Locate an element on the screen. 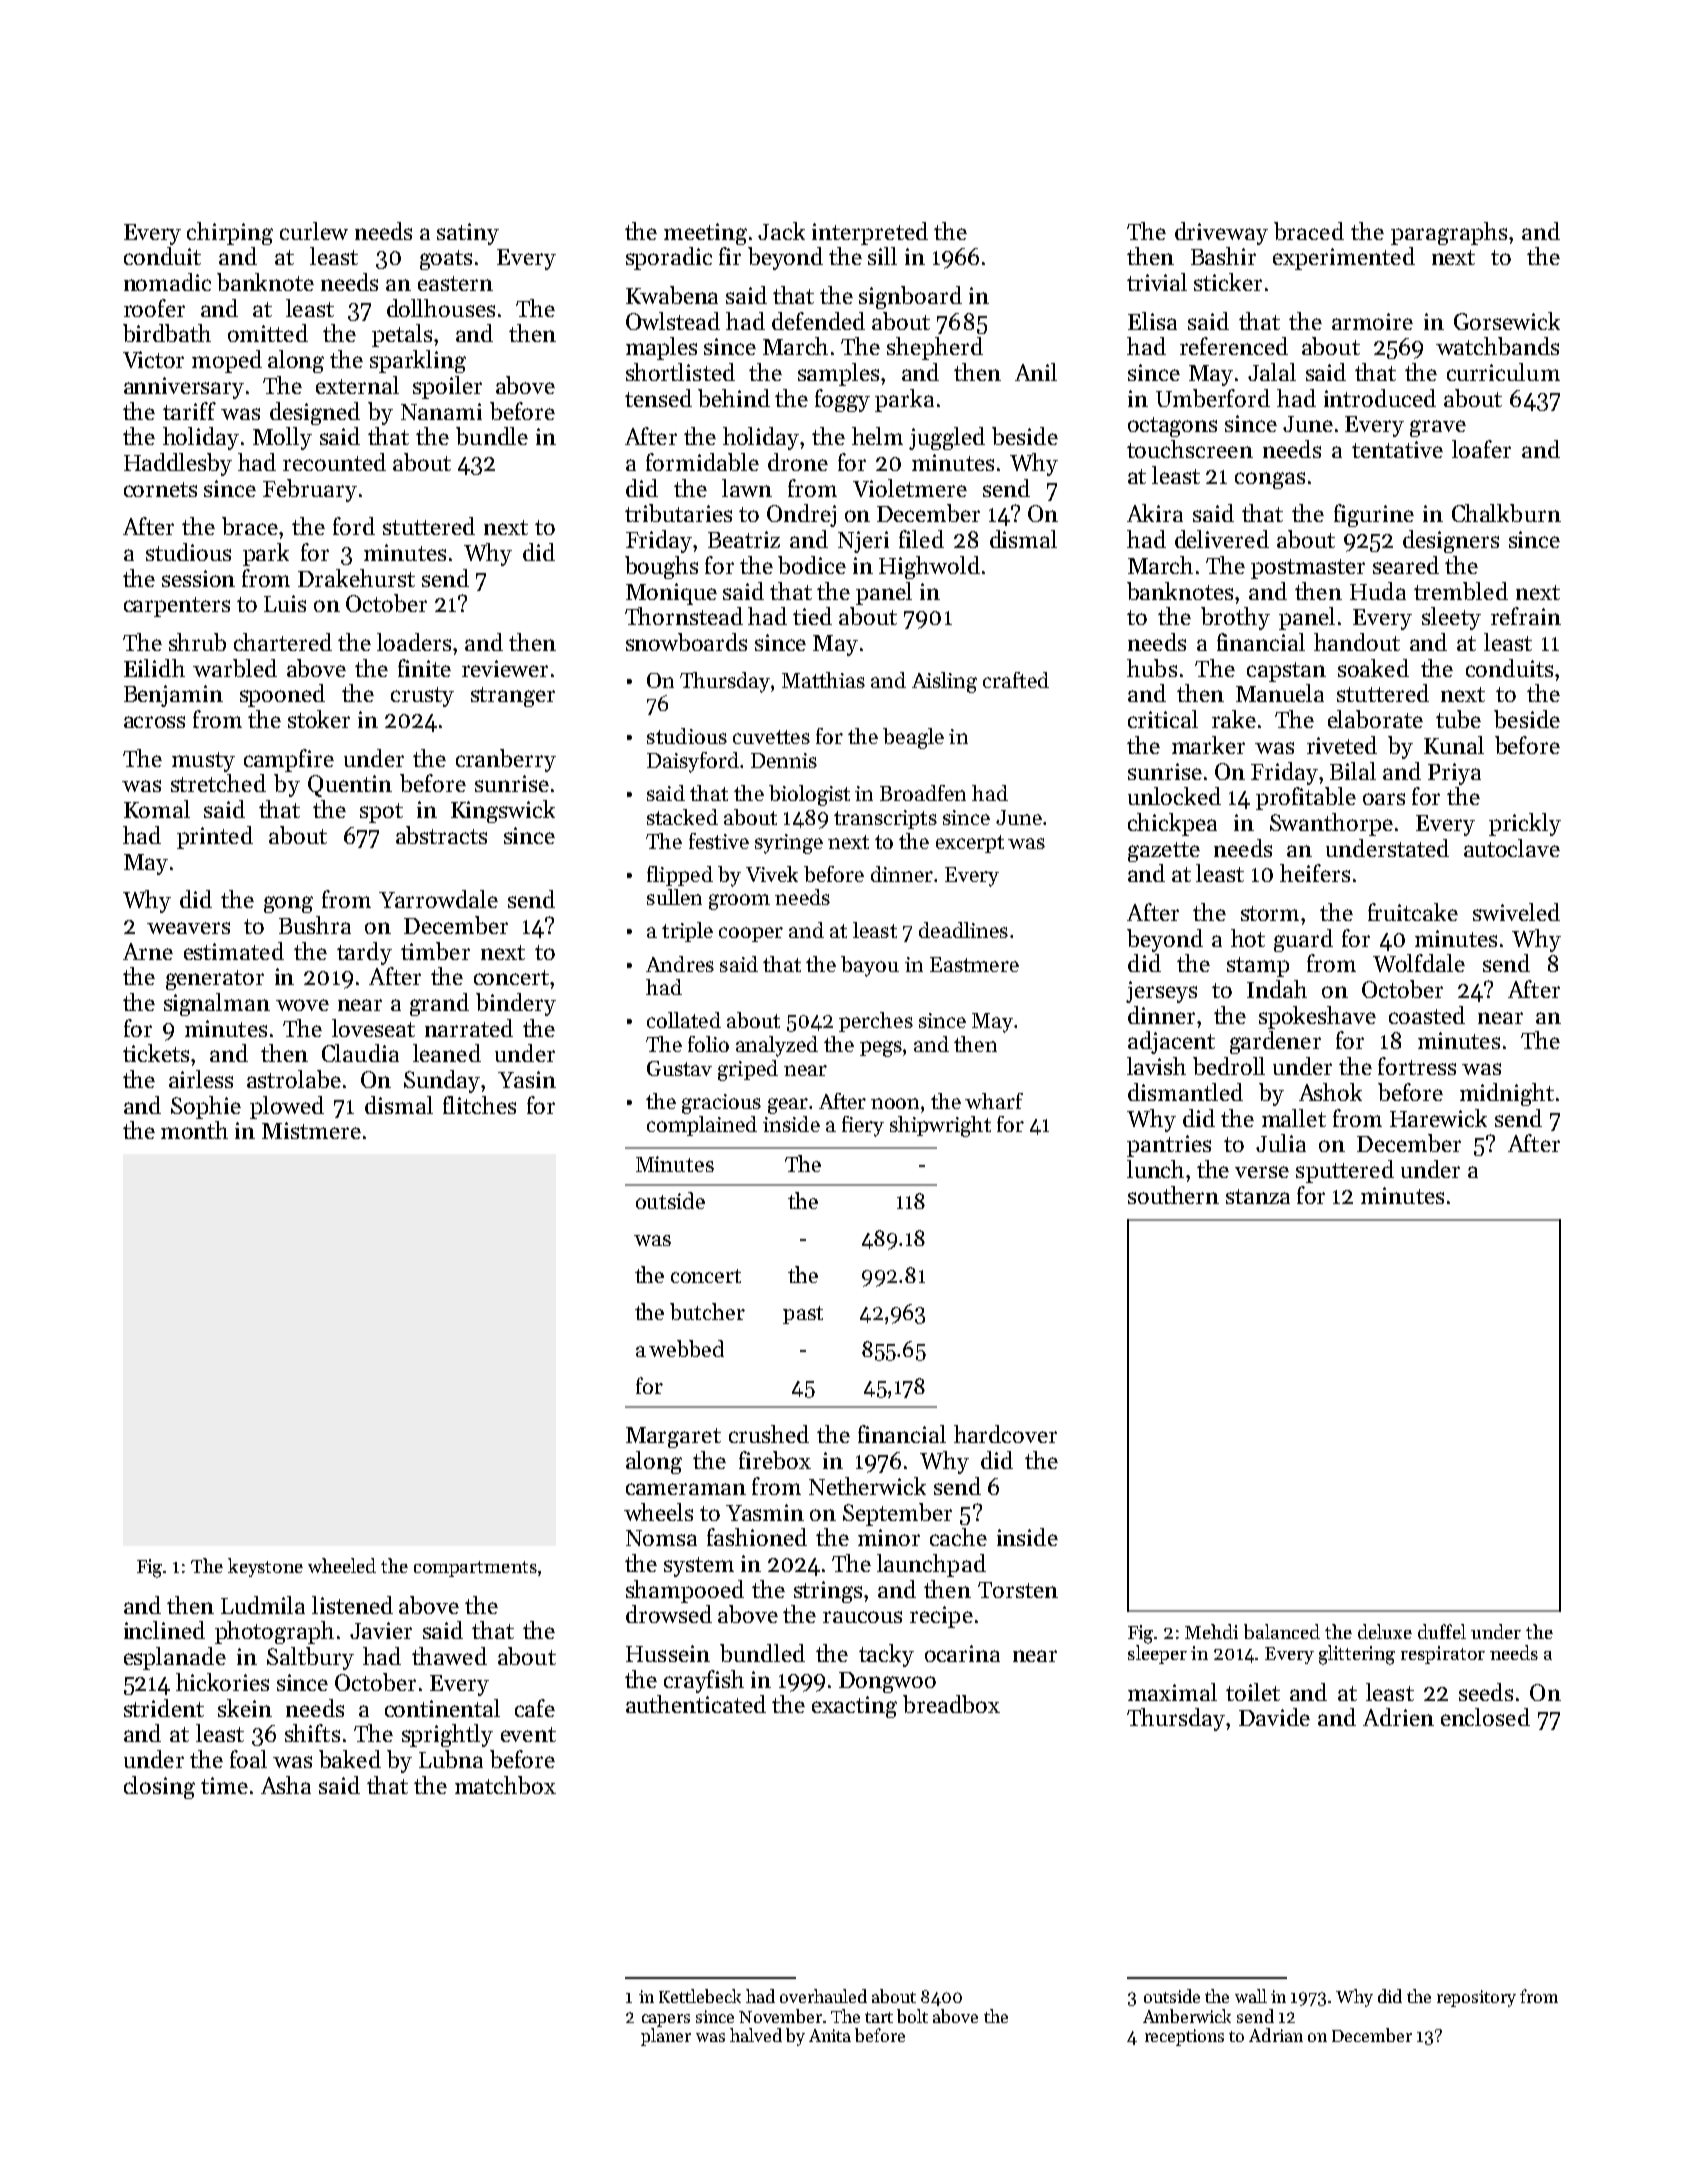  curlew is located at coordinates (314, 231).
